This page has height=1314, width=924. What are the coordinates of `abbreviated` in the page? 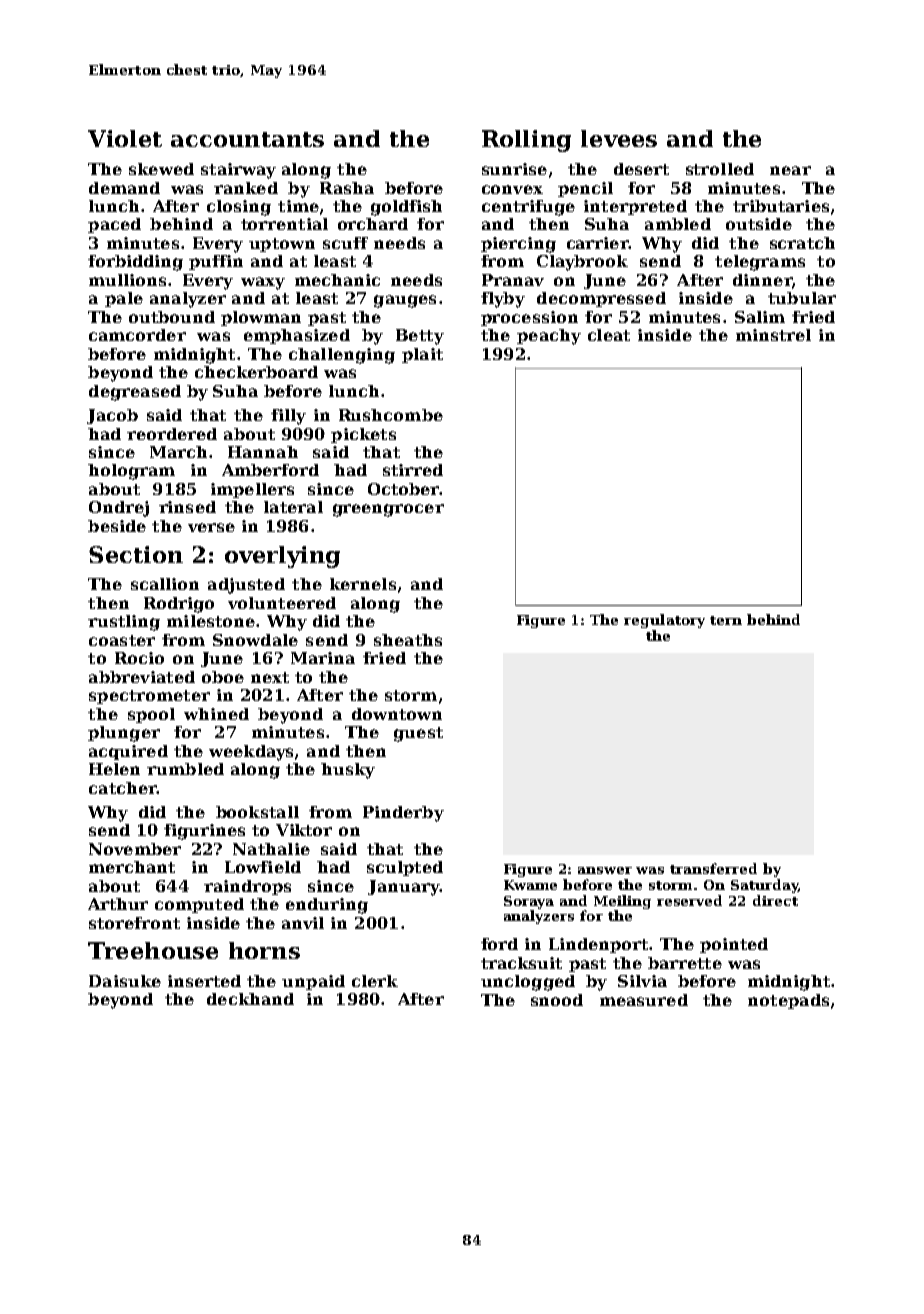 It's located at (142, 677).
